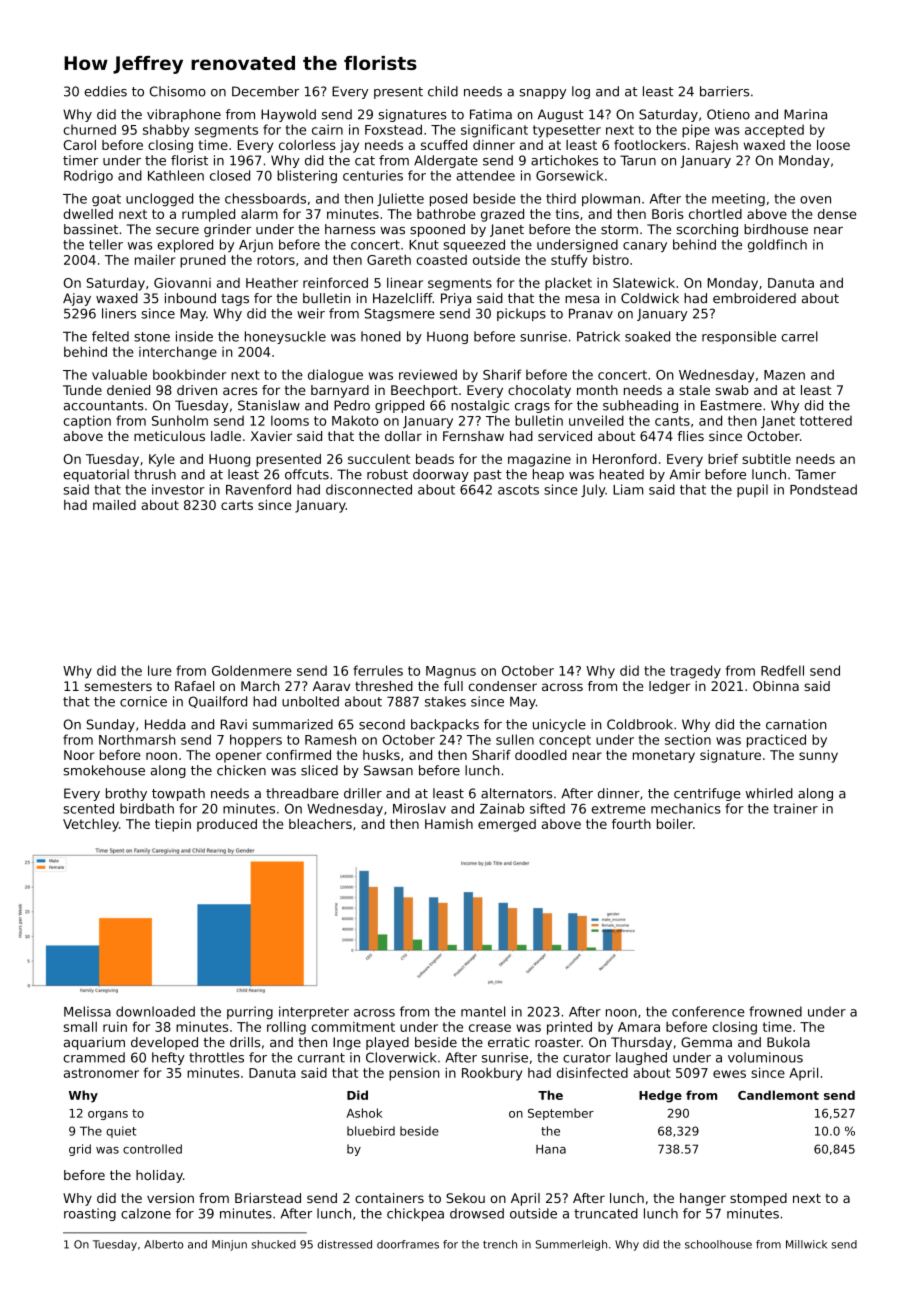  I want to click on frowned, so click(775, 1011).
